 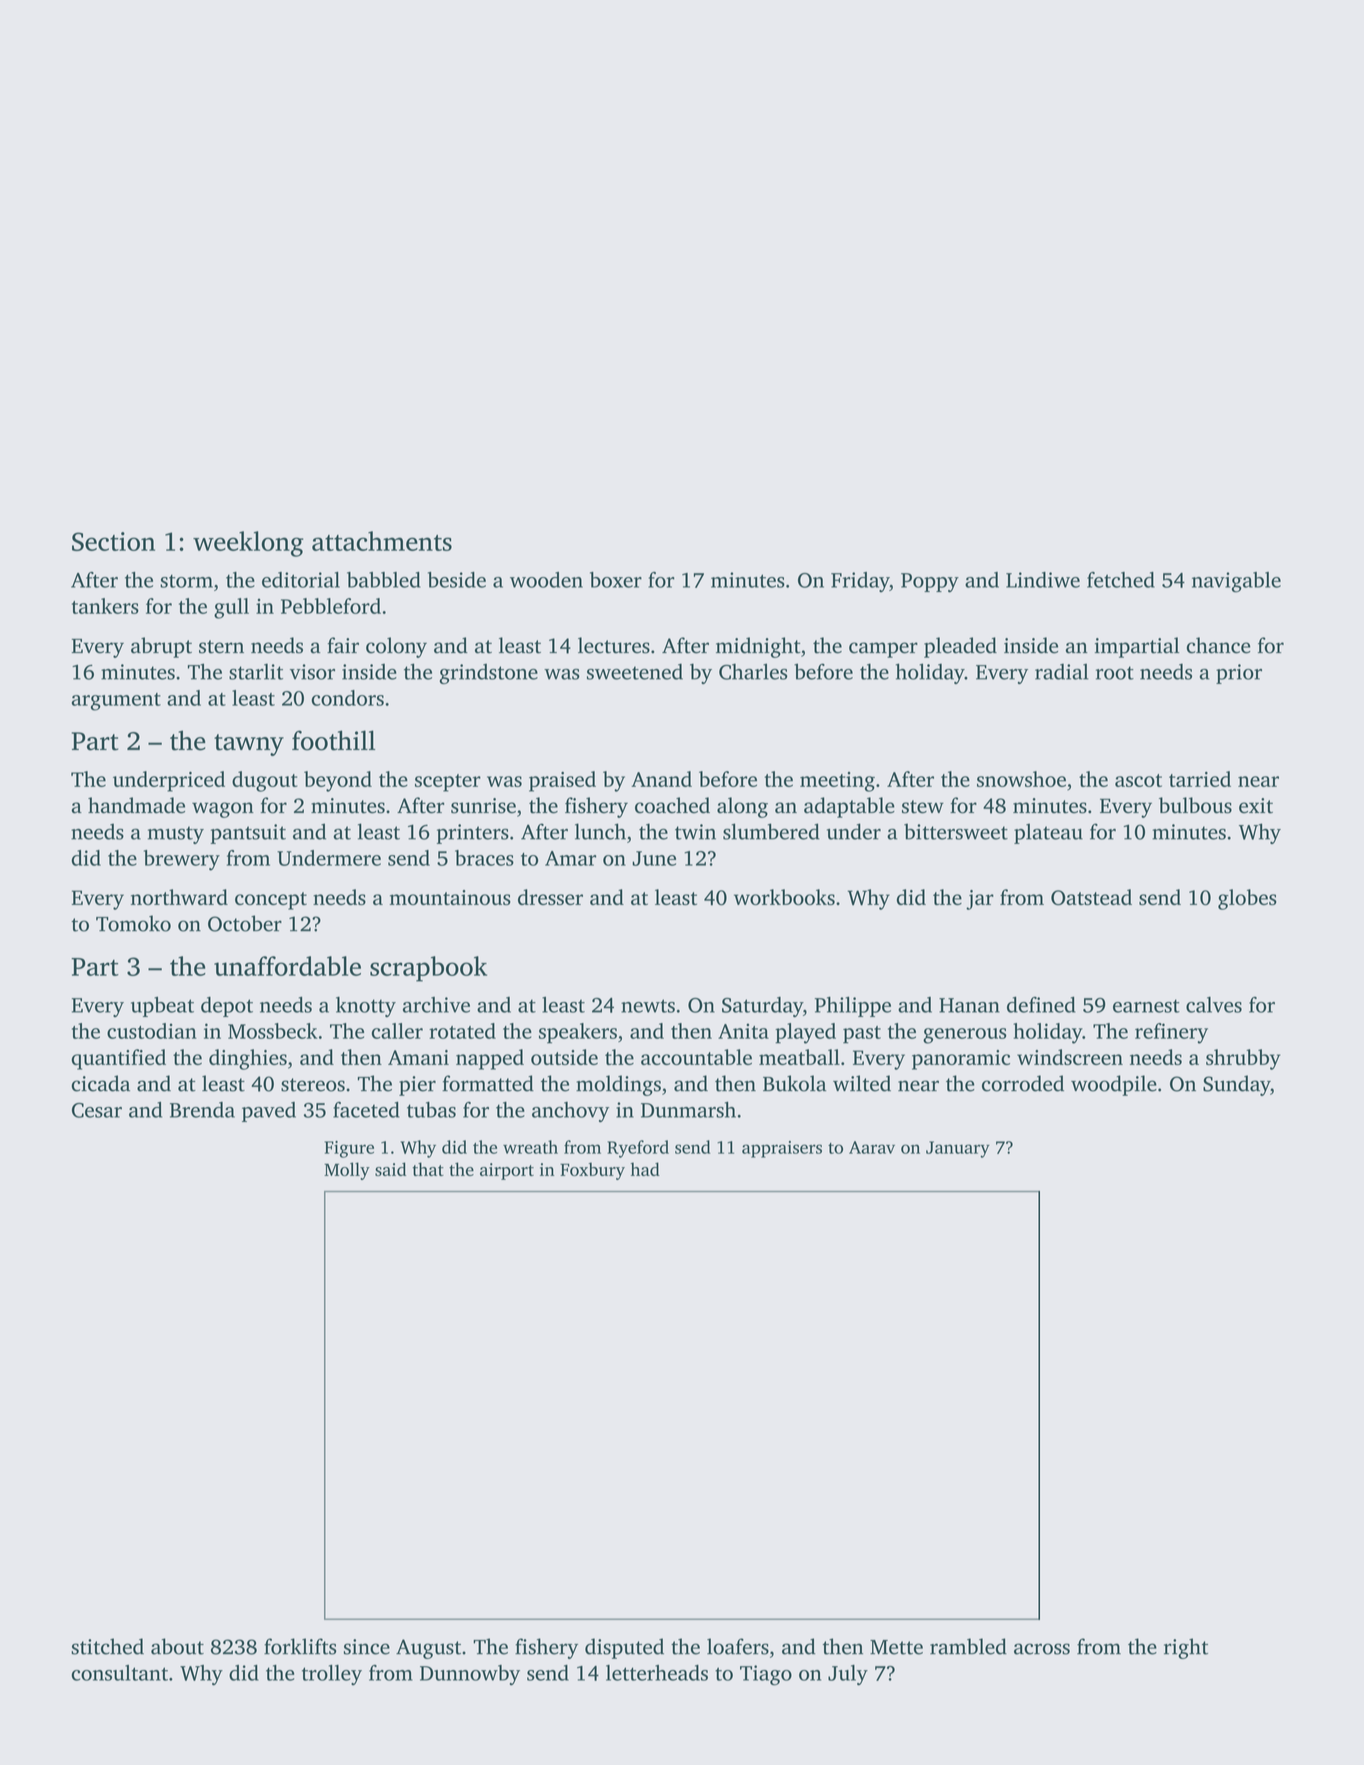 I want to click on grindstone, so click(x=488, y=673).
